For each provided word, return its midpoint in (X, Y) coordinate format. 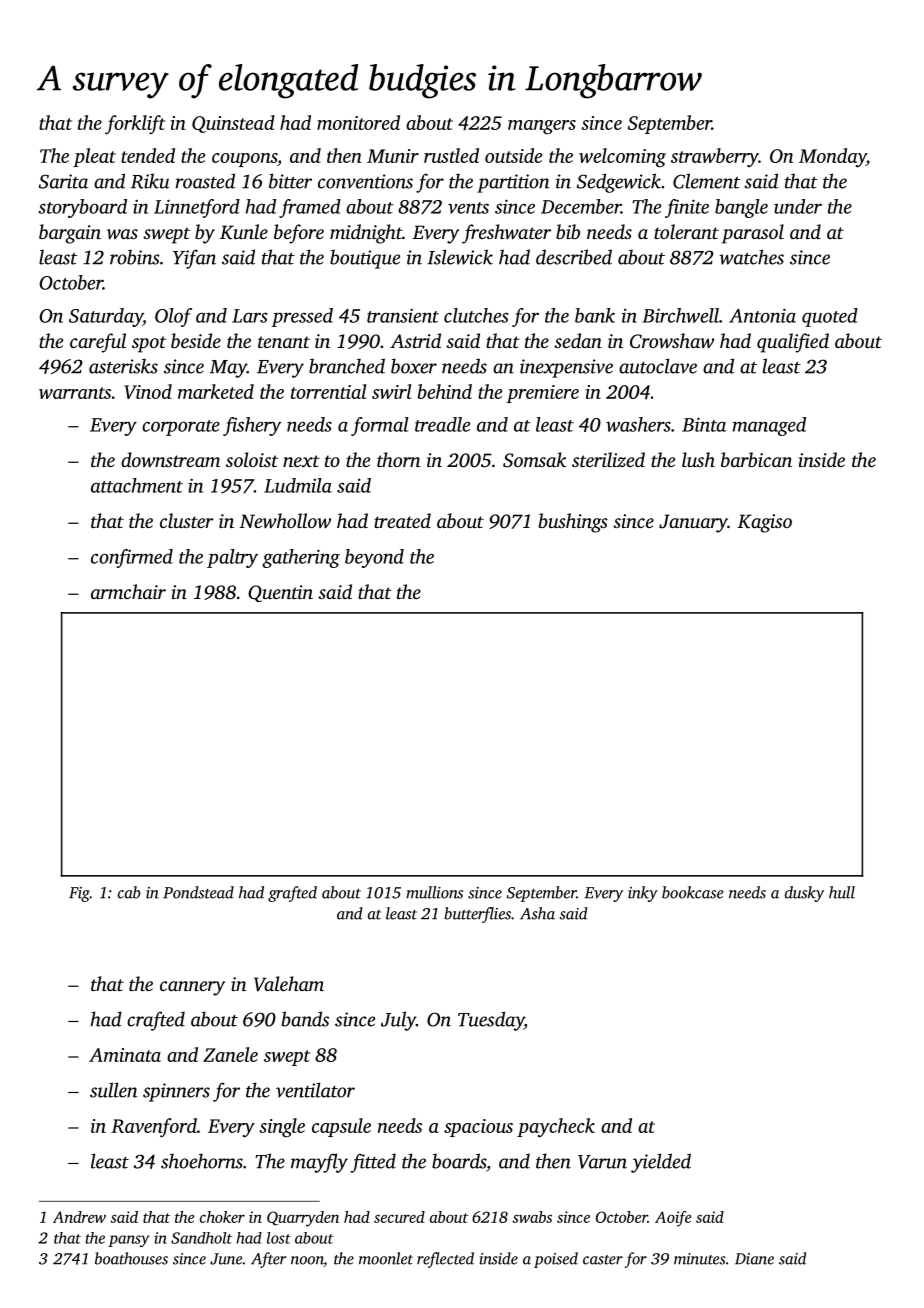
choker (222, 1217)
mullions (434, 892)
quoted (830, 317)
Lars (249, 316)
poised (556, 1260)
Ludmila (298, 485)
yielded (661, 1163)
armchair (128, 591)
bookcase (692, 892)
